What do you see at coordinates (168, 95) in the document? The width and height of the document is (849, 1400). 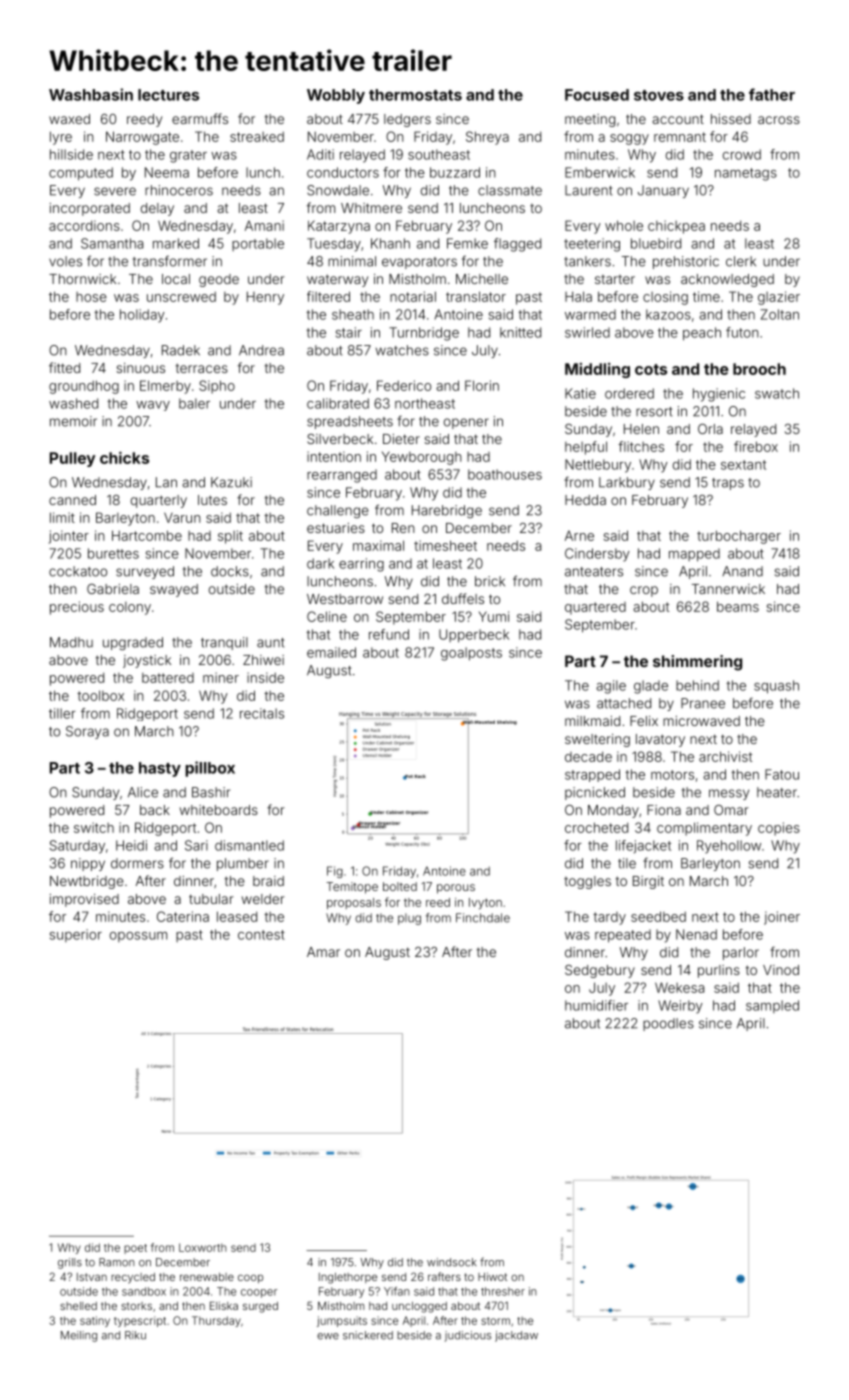 I see `lectures` at bounding box center [168, 95].
